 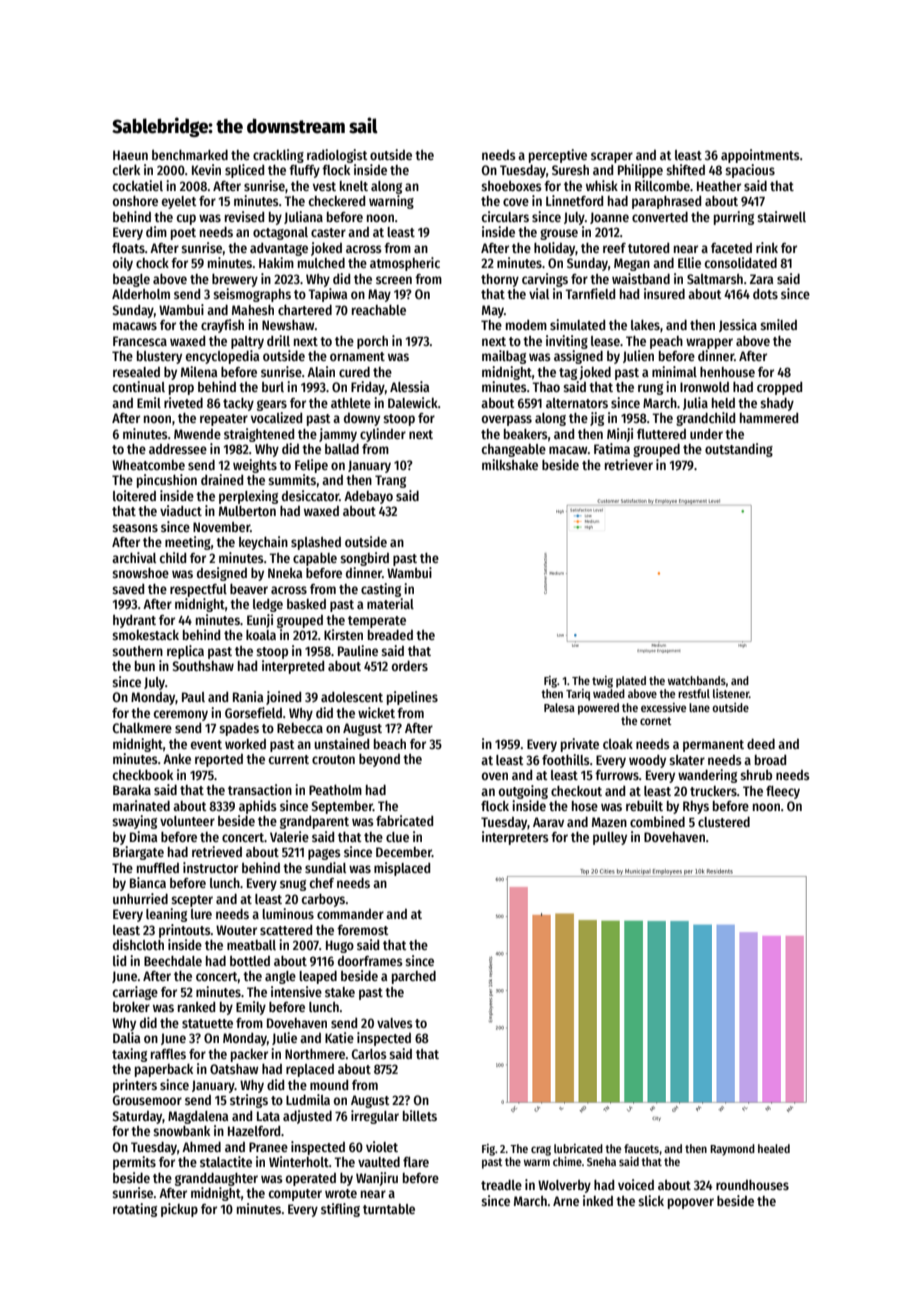 What do you see at coordinates (414, 977) in the page?
I see `parched` at bounding box center [414, 977].
